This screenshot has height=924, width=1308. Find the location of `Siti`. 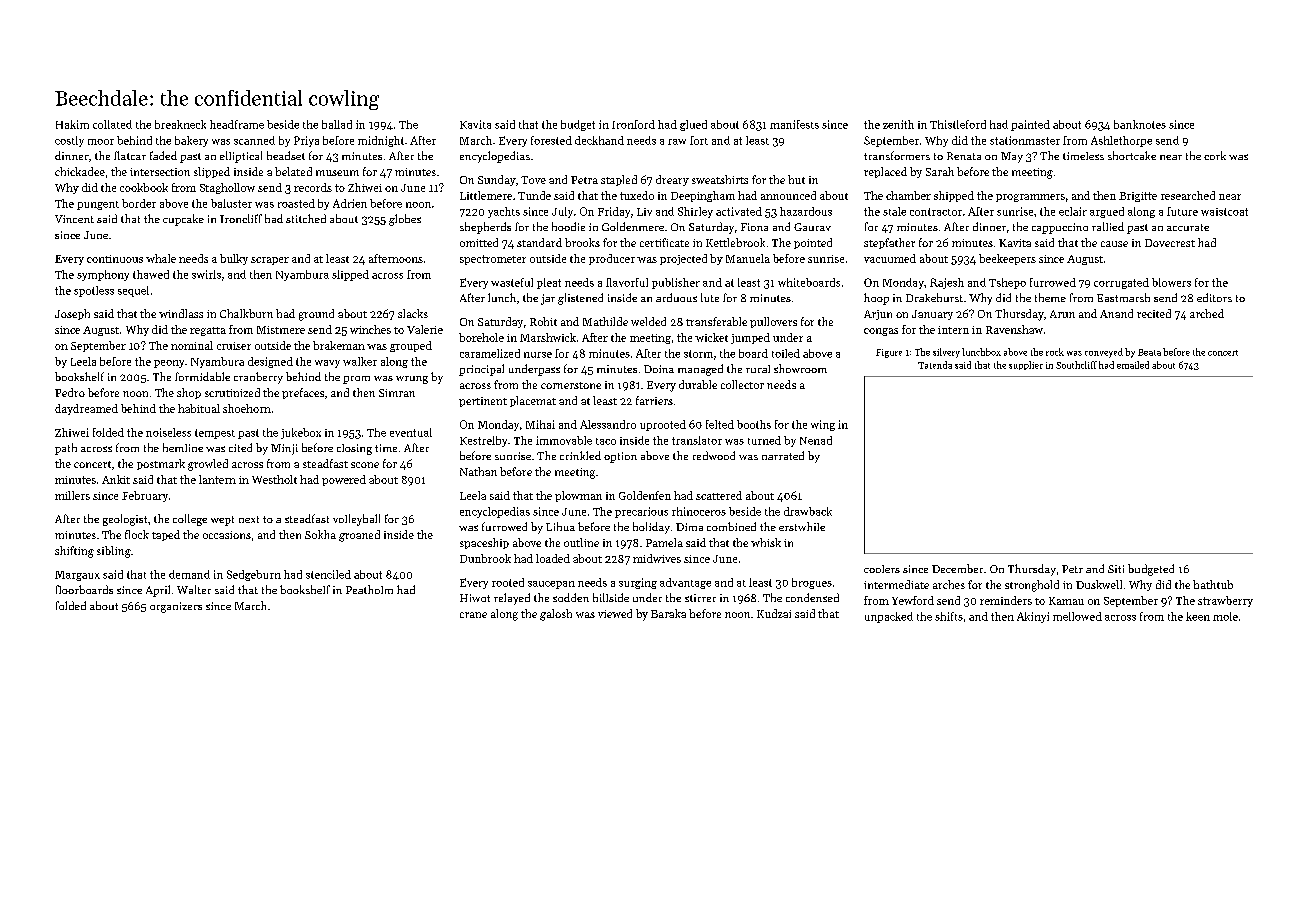

Siti is located at coordinates (1116, 569).
